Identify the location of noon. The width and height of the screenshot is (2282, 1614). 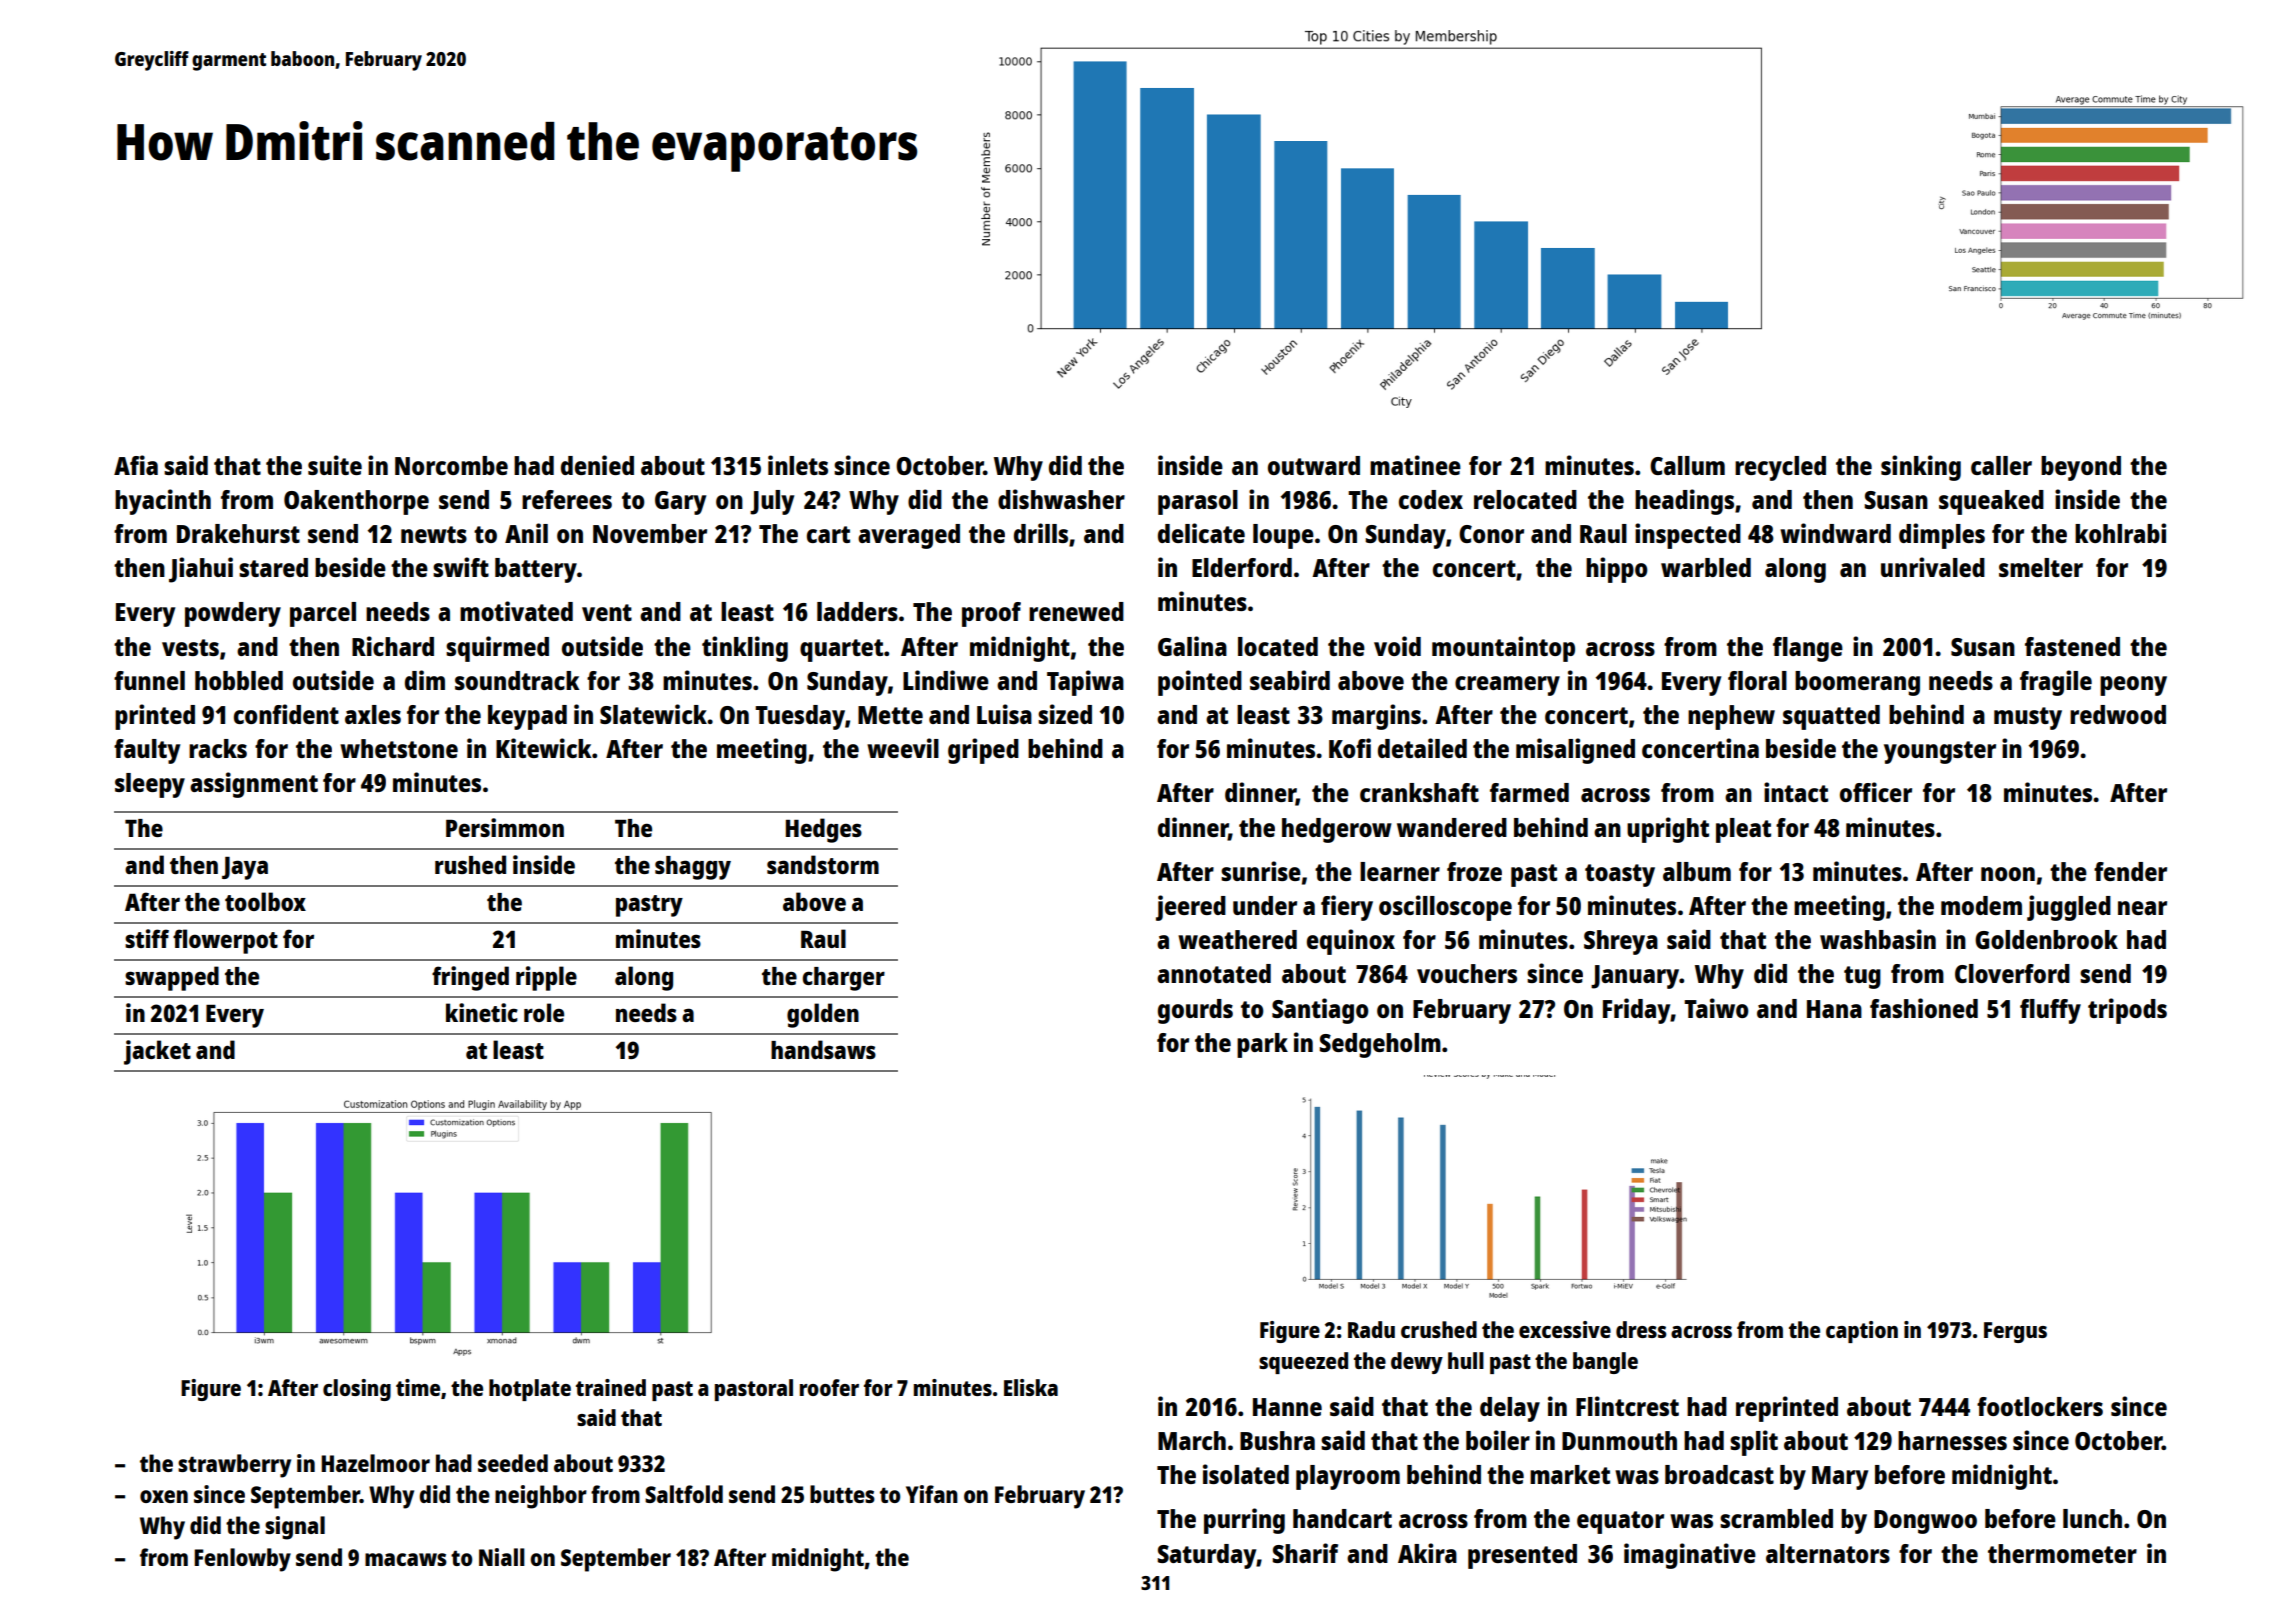
(2008, 874).
